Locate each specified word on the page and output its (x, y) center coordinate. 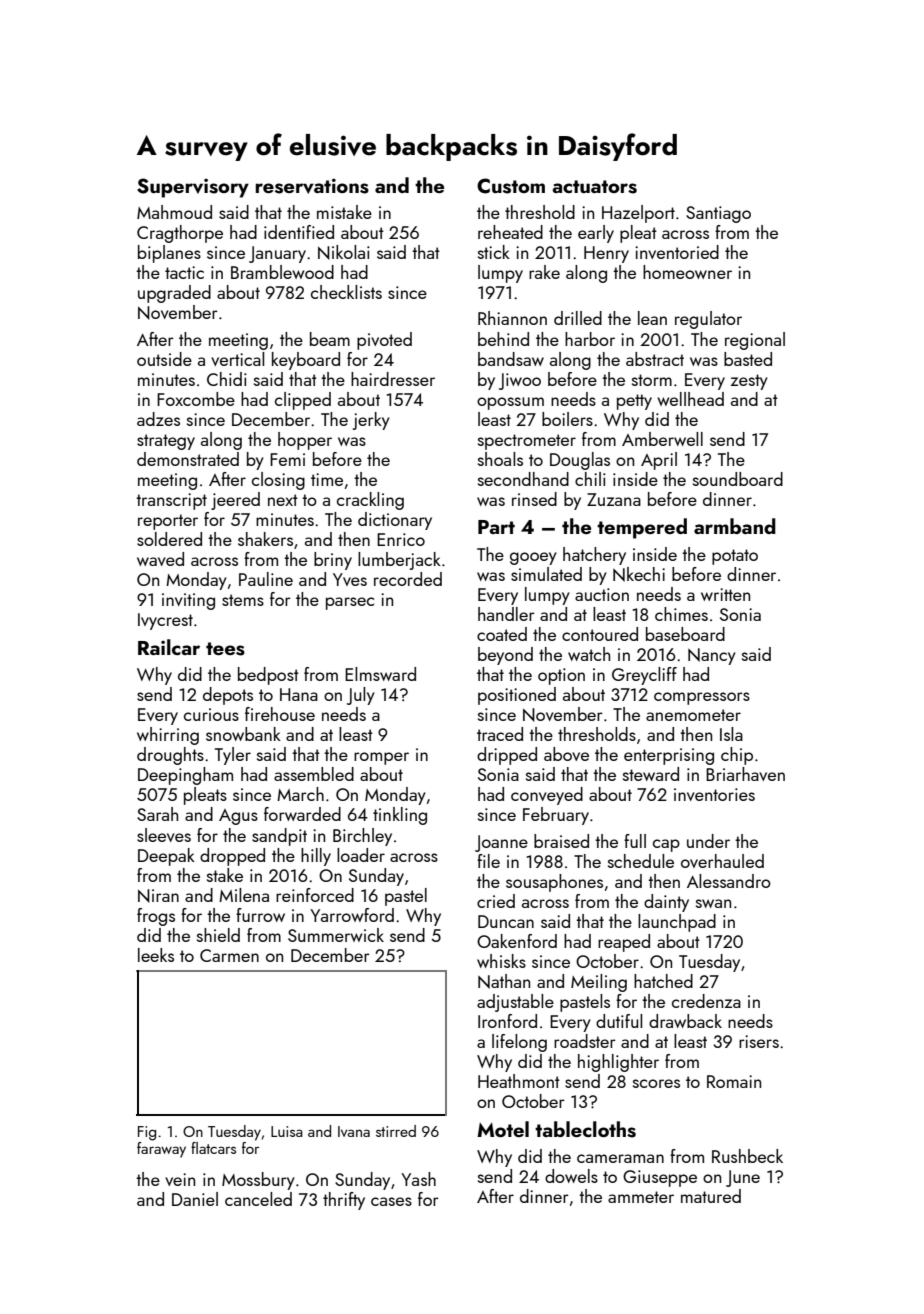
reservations (312, 186)
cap (666, 845)
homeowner (687, 272)
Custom (511, 186)
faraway (161, 1150)
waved (160, 559)
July (361, 696)
